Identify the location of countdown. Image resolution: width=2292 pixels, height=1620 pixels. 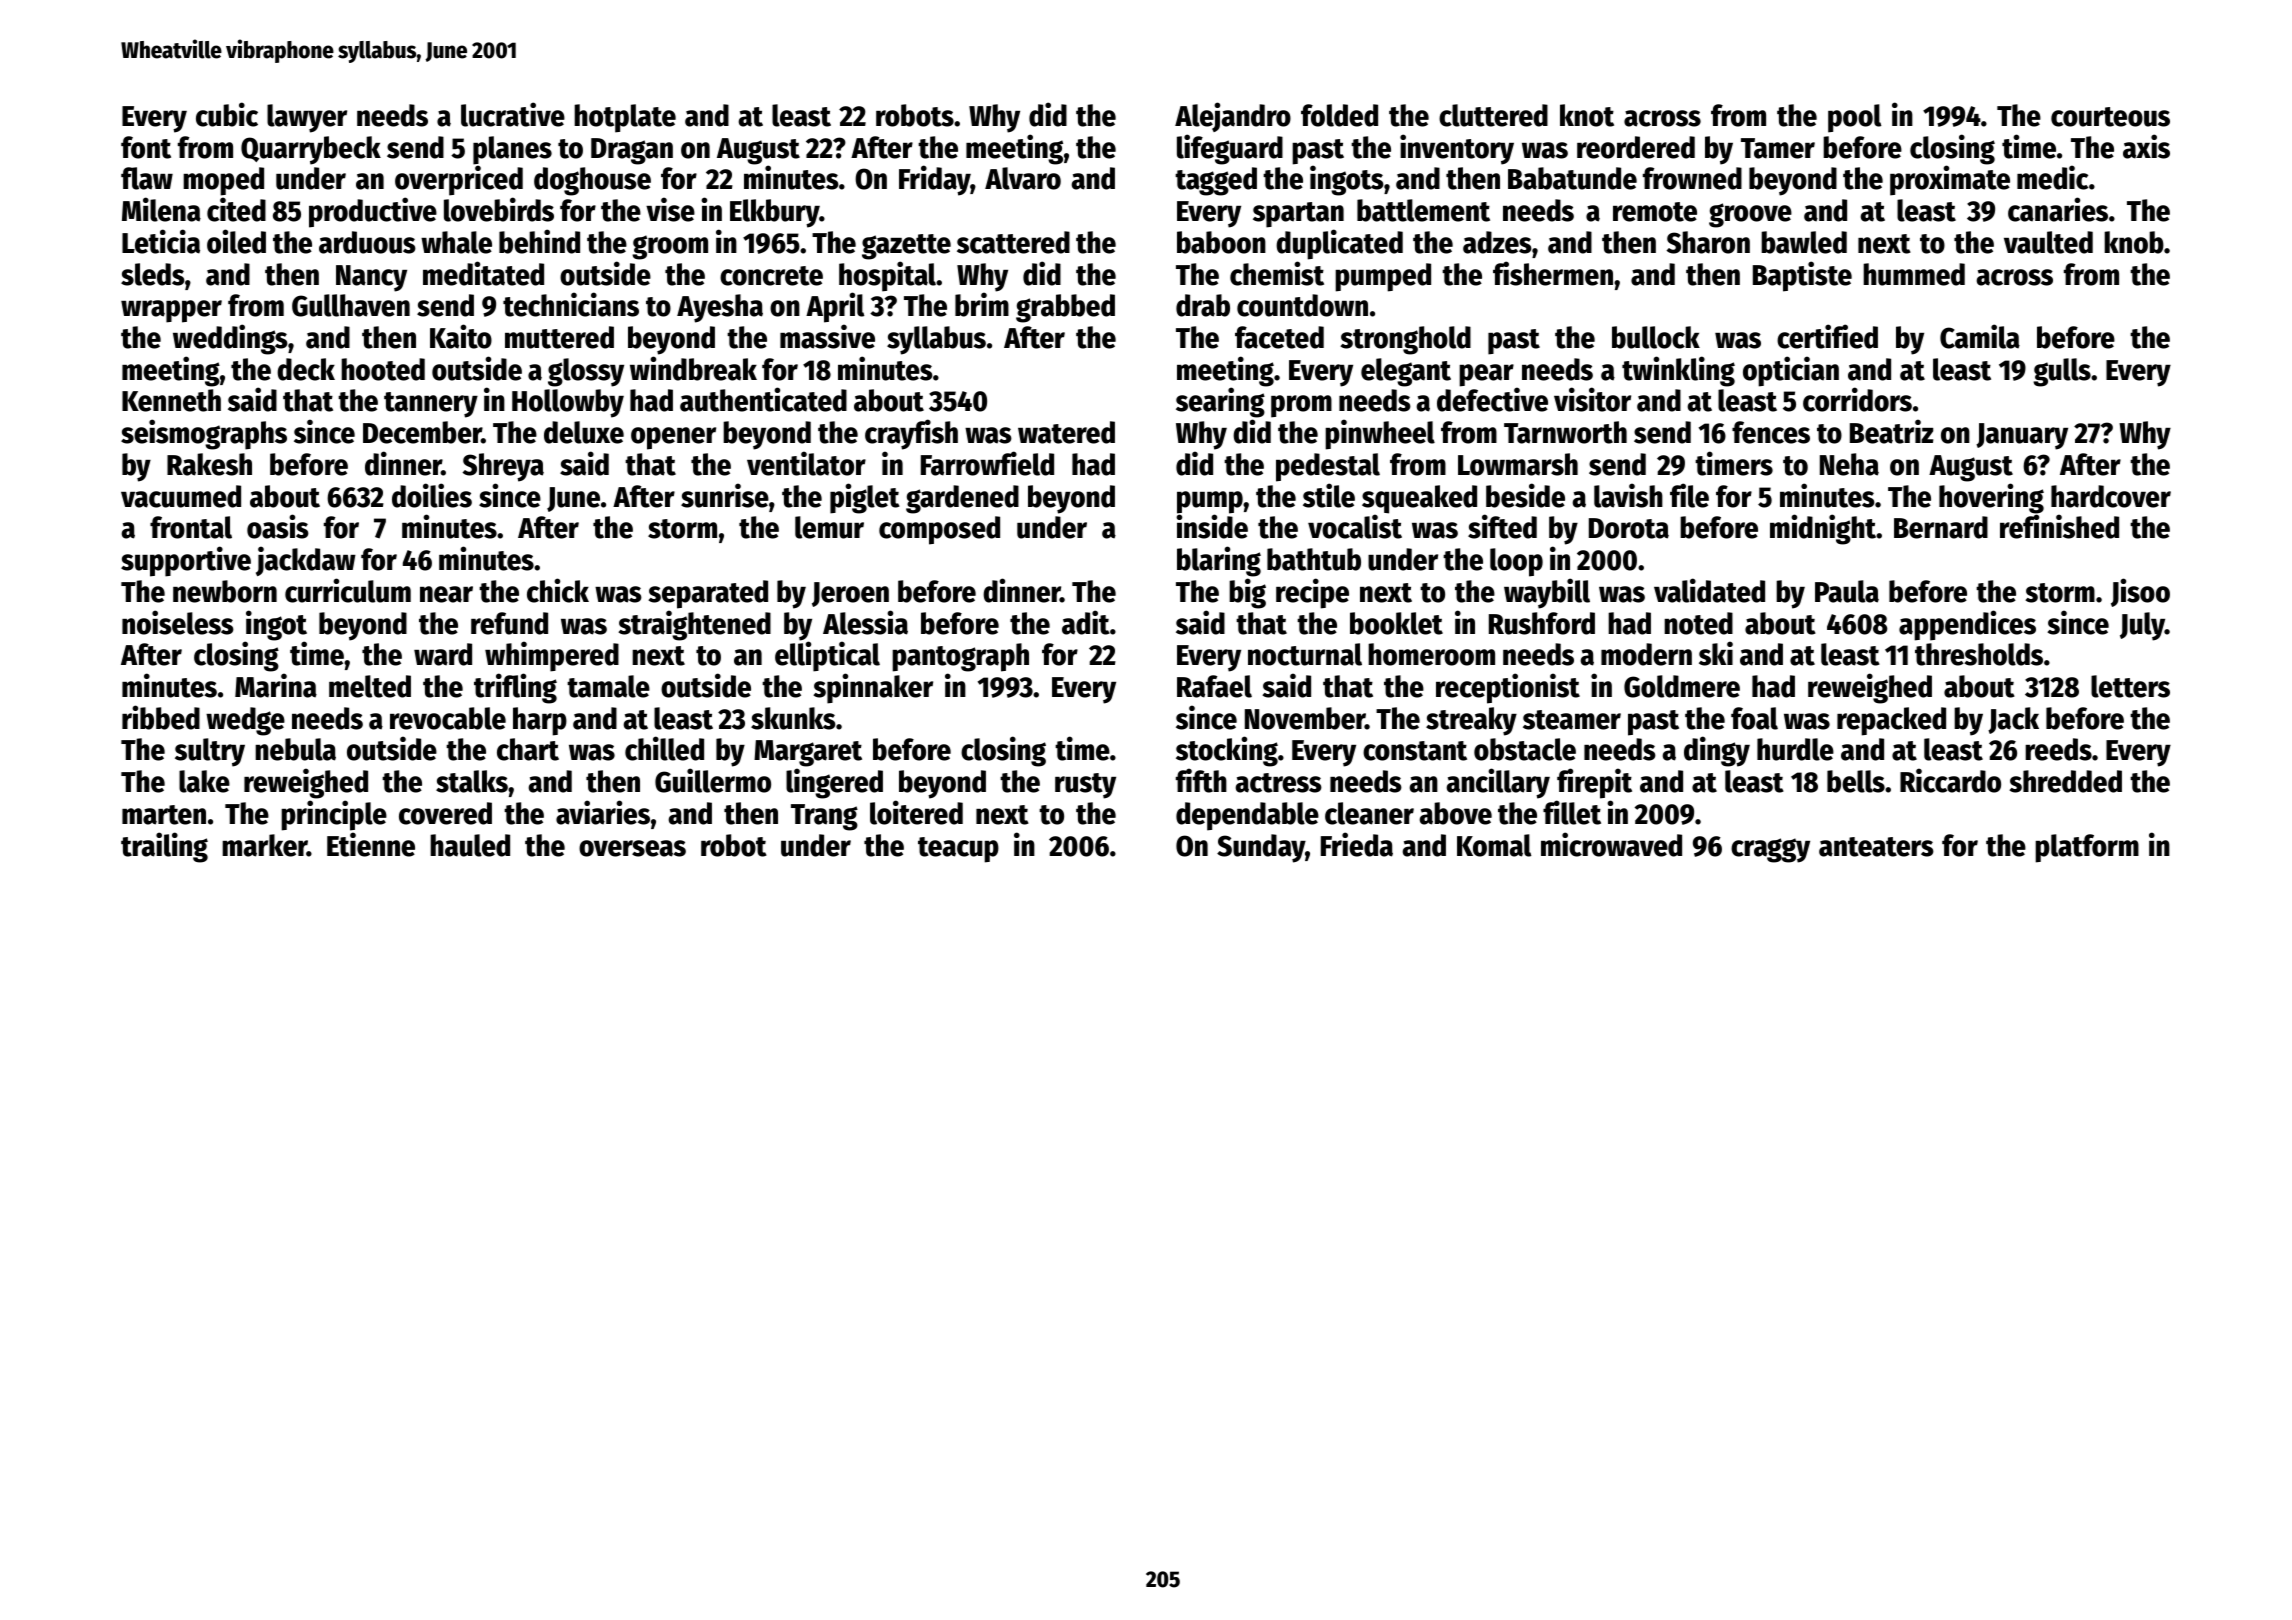
(1302, 305).
